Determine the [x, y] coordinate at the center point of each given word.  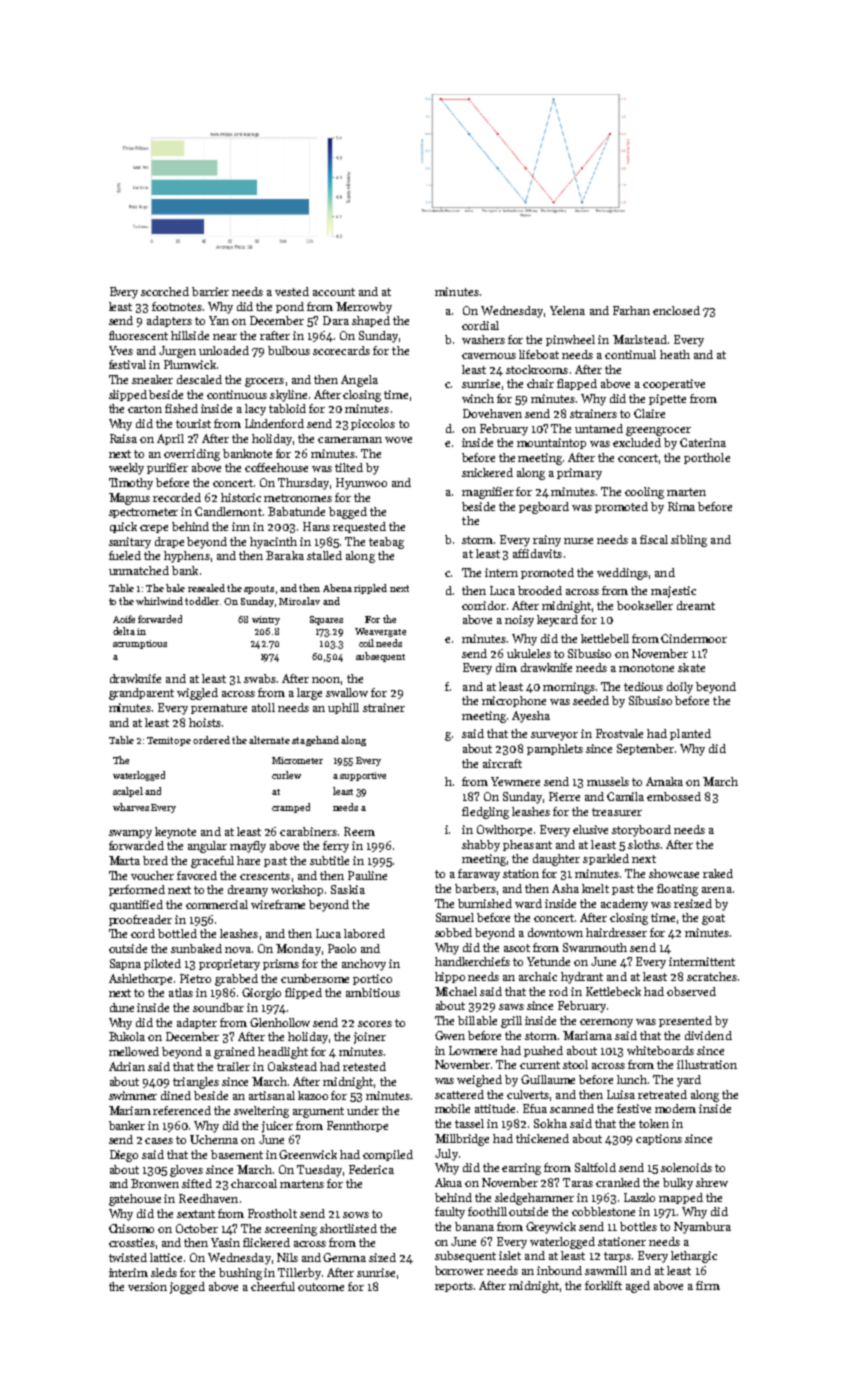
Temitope [169, 741]
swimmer [133, 1095]
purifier [167, 468]
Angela [359, 381]
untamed [599, 428]
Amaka [664, 781]
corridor [484, 605]
